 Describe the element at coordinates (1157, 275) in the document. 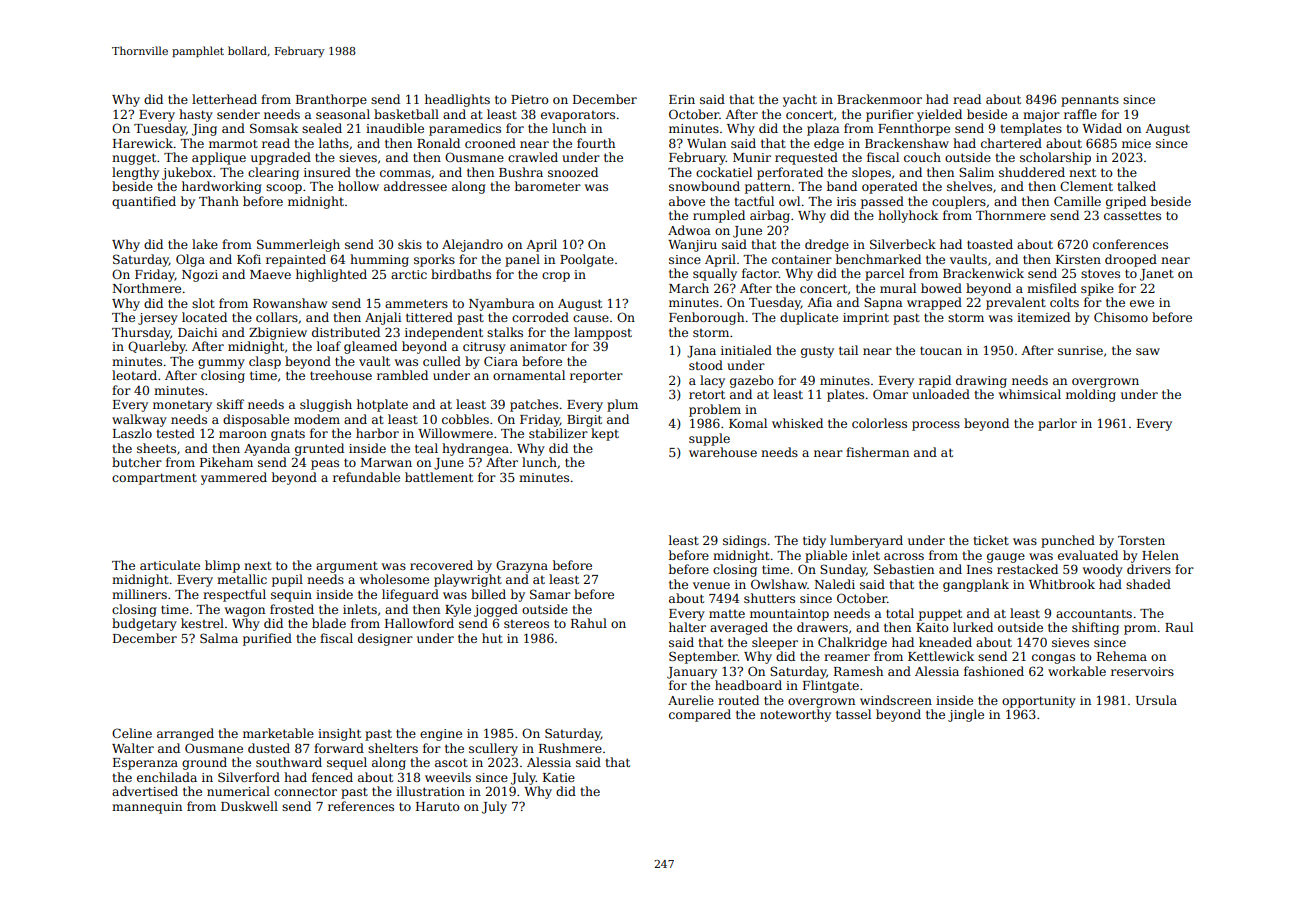

I see `Janet` at that location.
